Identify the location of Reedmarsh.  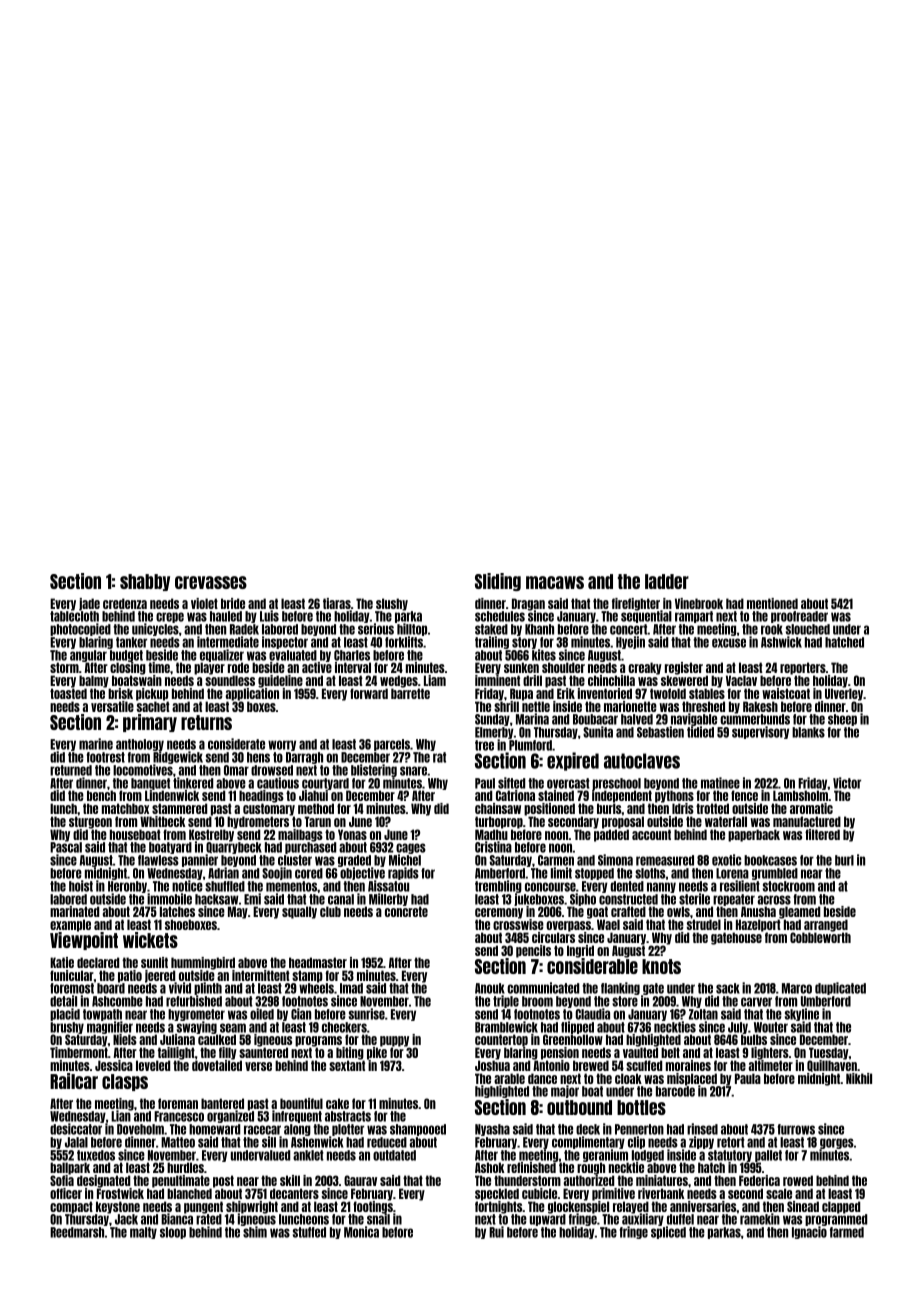
(77, 1232).
